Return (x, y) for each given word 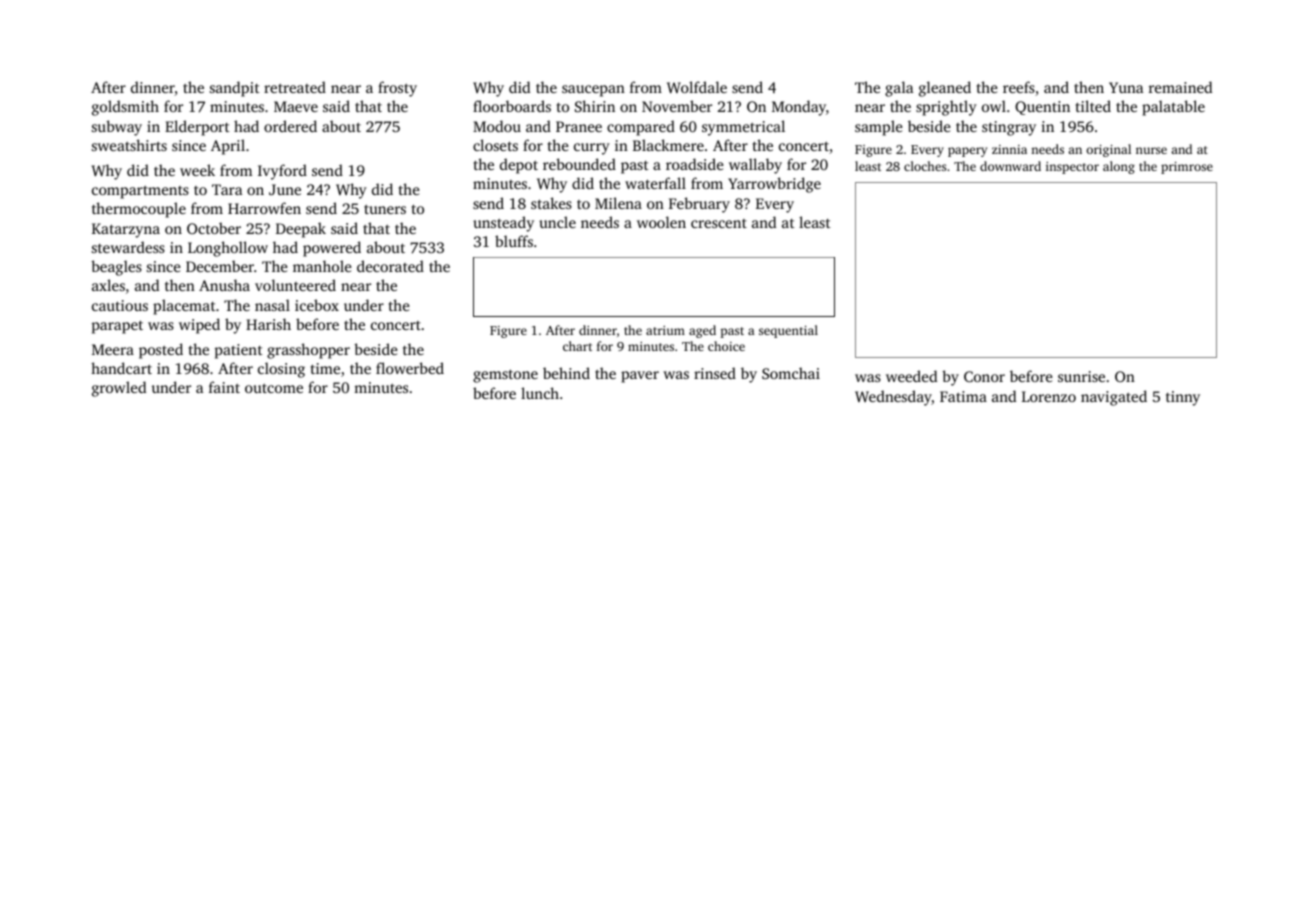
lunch (540, 393)
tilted (1093, 106)
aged (702, 331)
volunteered (295, 285)
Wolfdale (697, 87)
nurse (1151, 150)
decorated (390, 266)
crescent (719, 223)
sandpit (235, 89)
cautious (120, 305)
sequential (788, 331)
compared (641, 128)
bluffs (514, 241)
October (214, 228)
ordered (290, 126)
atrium (665, 330)
